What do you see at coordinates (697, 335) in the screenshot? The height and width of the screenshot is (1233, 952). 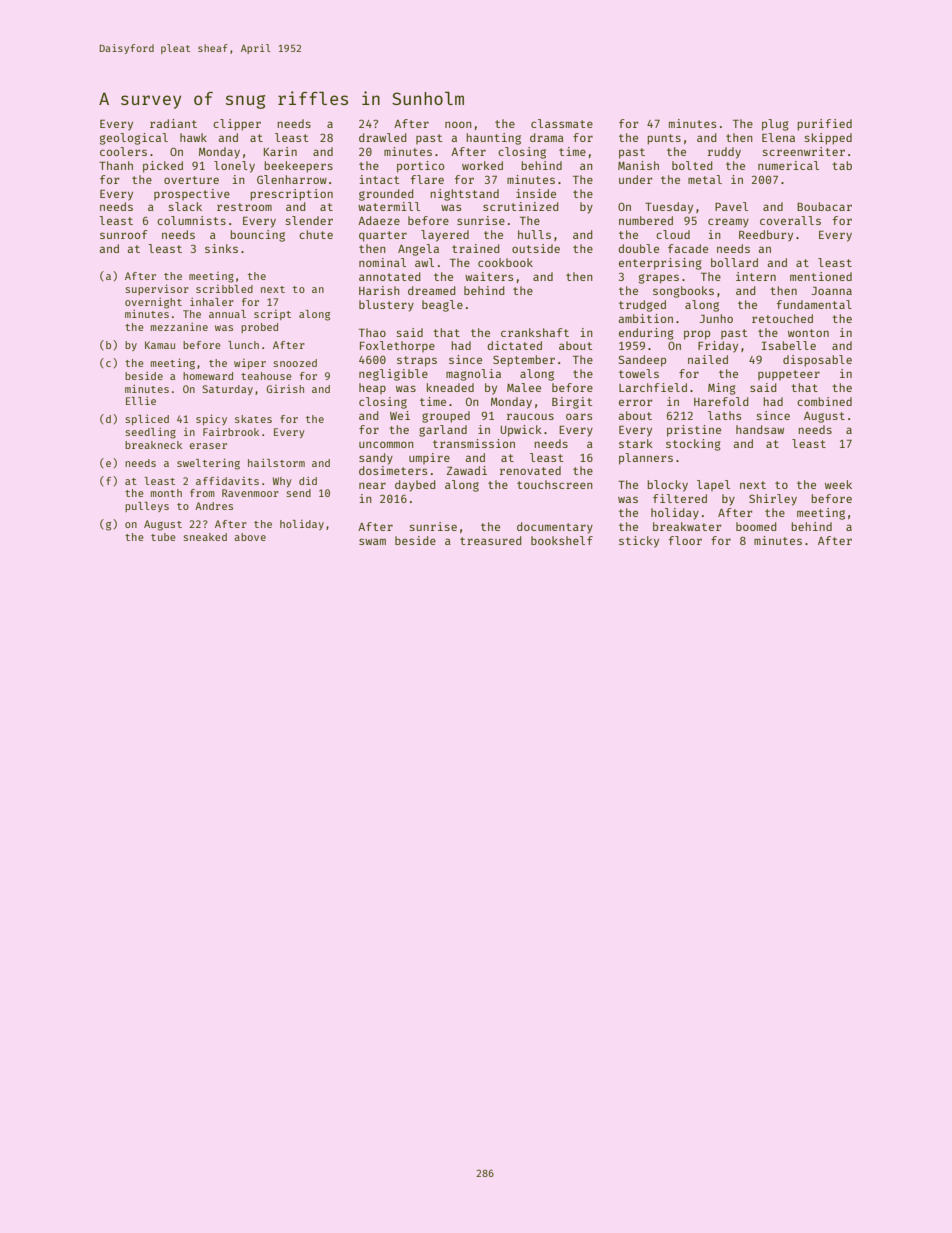 I see `prop` at bounding box center [697, 335].
